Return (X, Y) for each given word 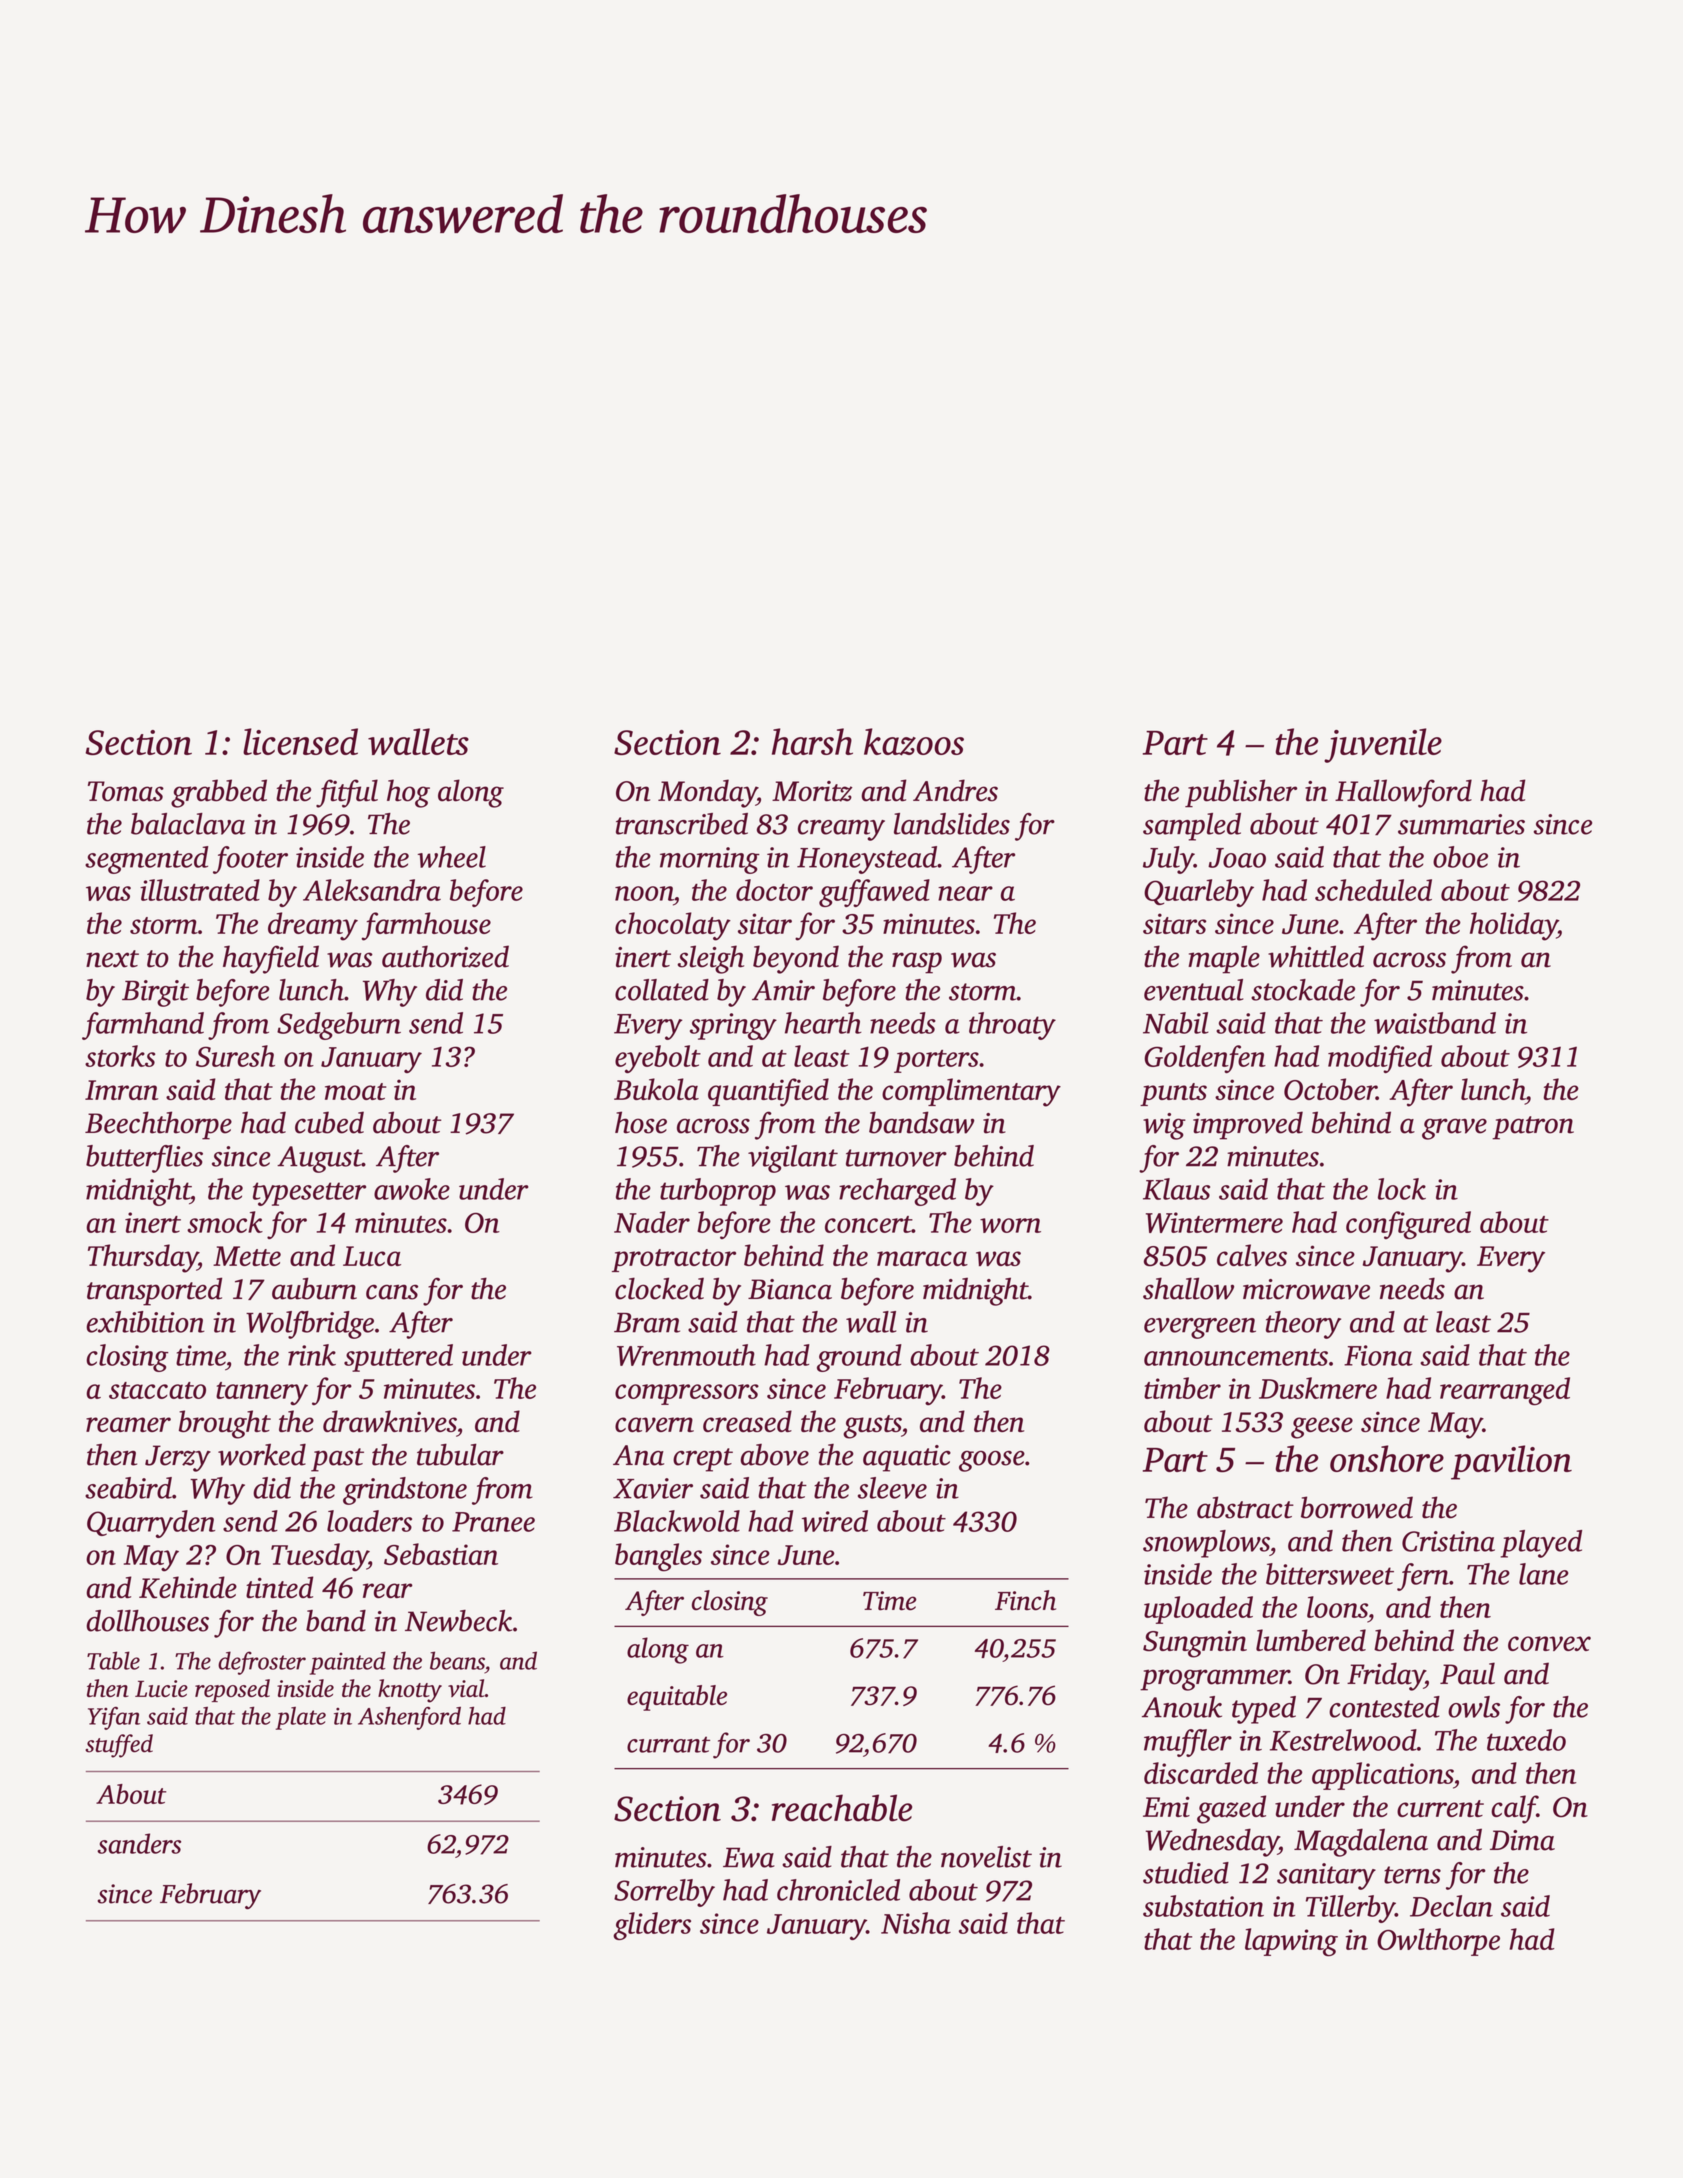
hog (408, 793)
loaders (369, 1521)
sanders (139, 1843)
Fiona (1378, 1355)
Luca (372, 1256)
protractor (674, 1260)
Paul (1467, 1673)
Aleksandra (372, 890)
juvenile (1383, 745)
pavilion (1511, 1462)
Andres (955, 790)
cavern (654, 1424)
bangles (658, 1557)
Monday (707, 793)
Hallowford (1403, 793)
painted (348, 1663)
